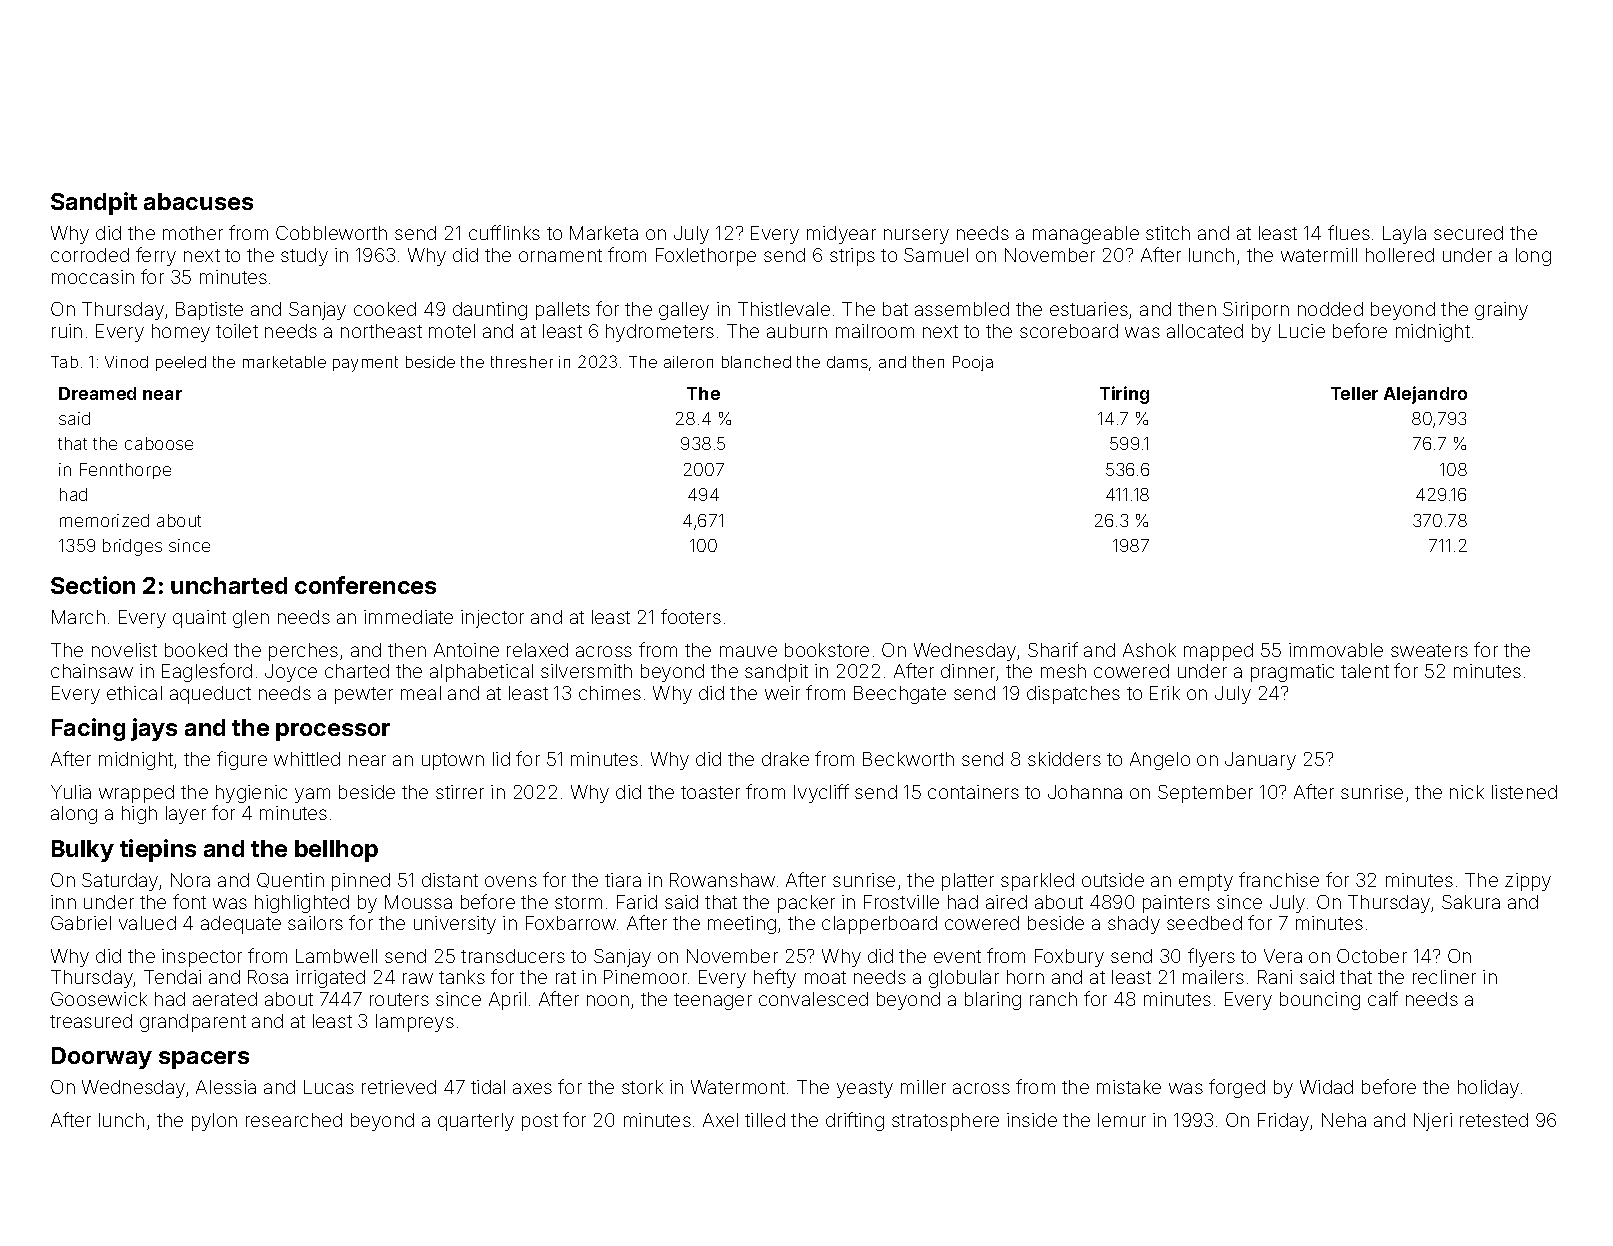  Describe the element at coordinates (879, 925) in the document. I see `clapperboard` at that location.
